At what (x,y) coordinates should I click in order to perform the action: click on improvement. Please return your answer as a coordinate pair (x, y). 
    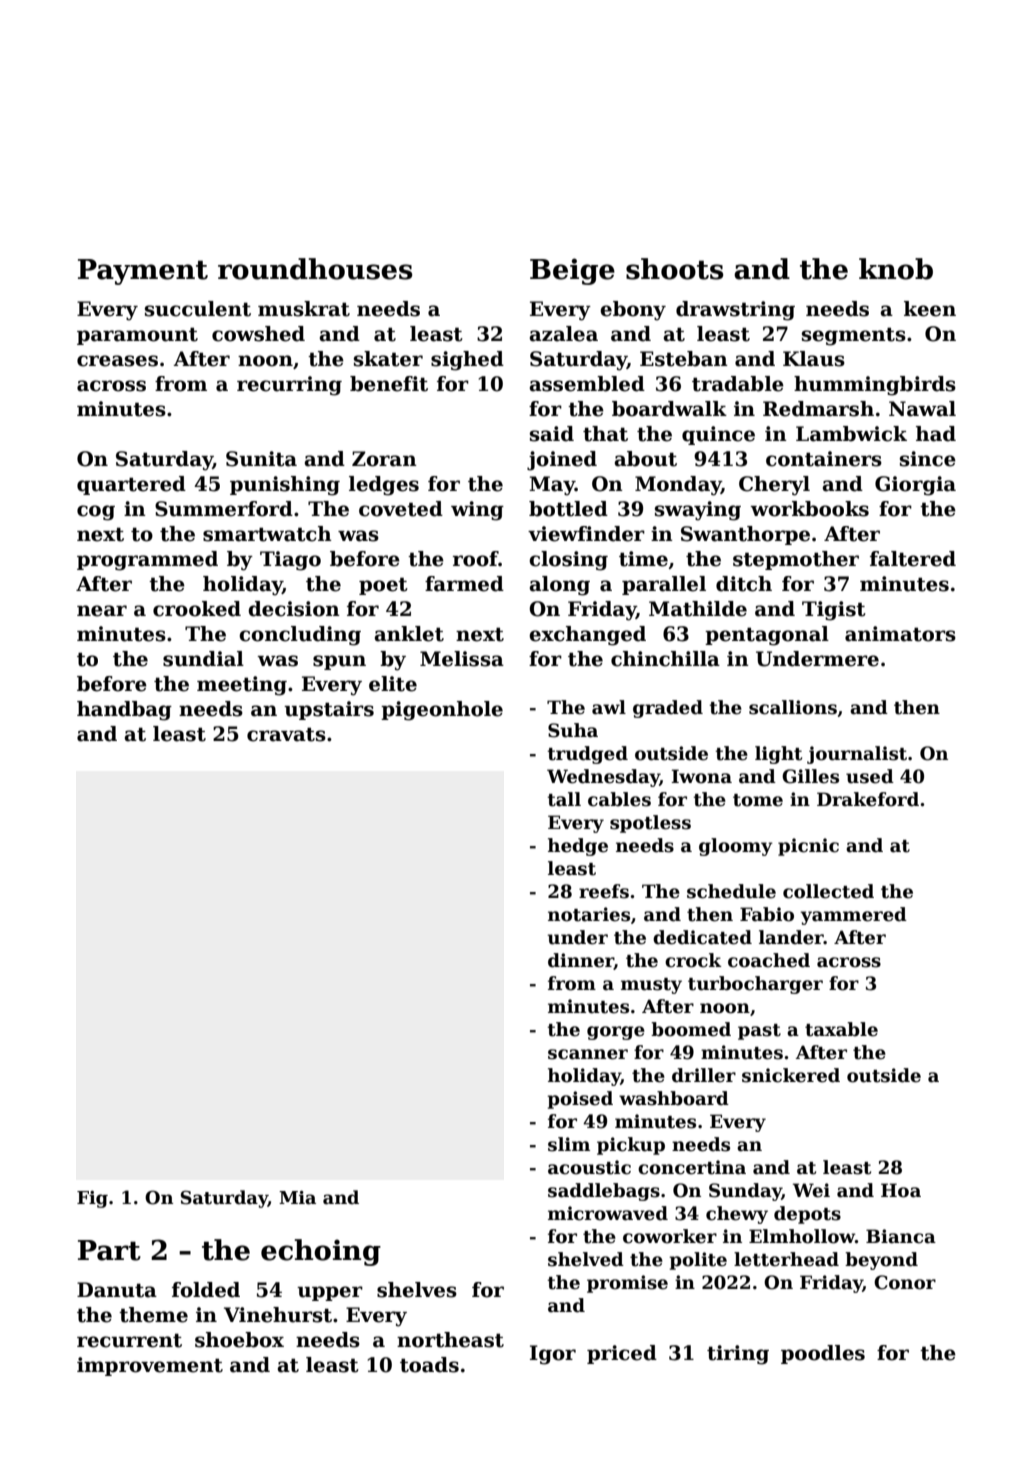
    Looking at the image, I should click on (150, 1366).
